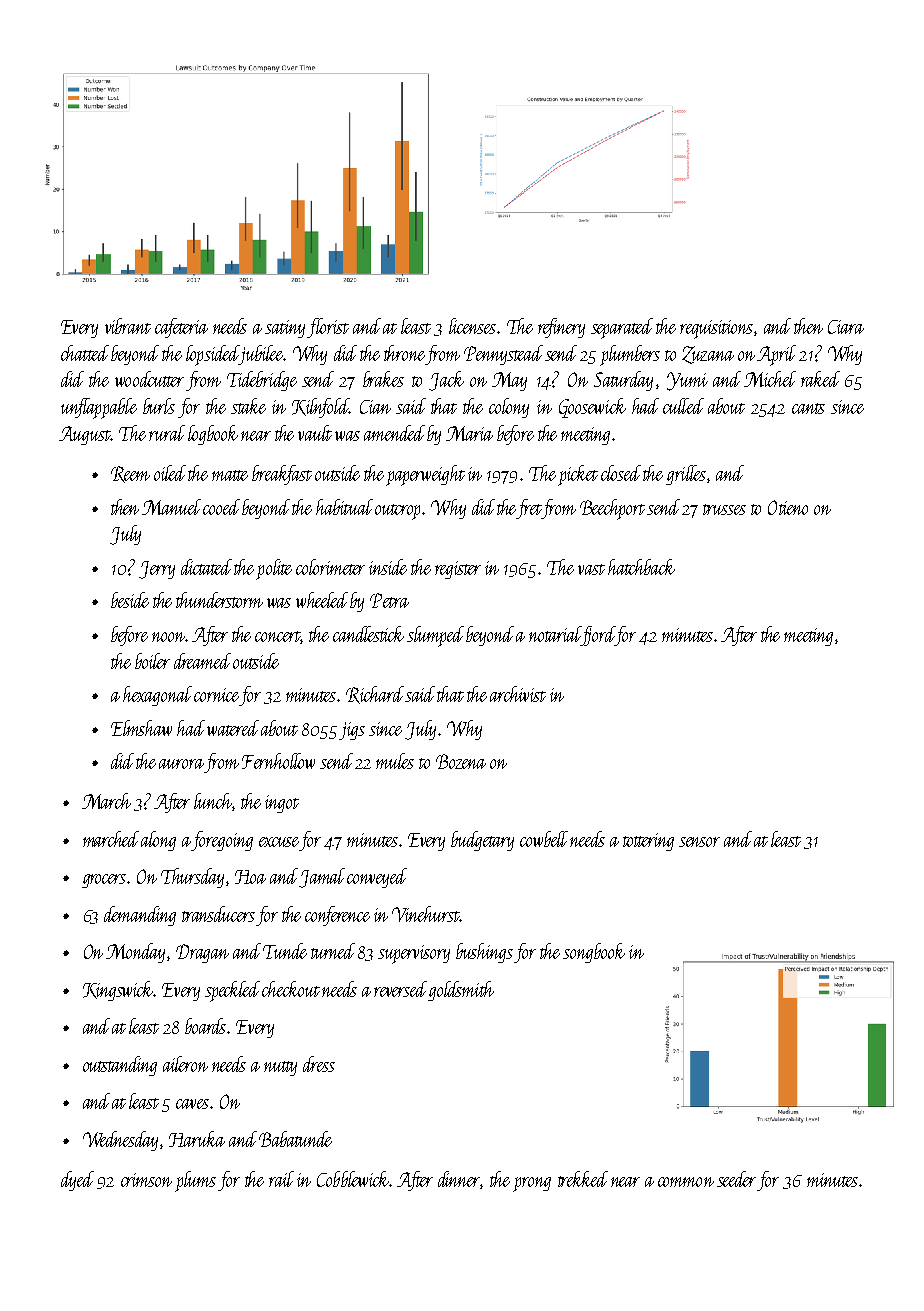  Describe the element at coordinates (128, 326) in the screenshot. I see `vibrant` at that location.
